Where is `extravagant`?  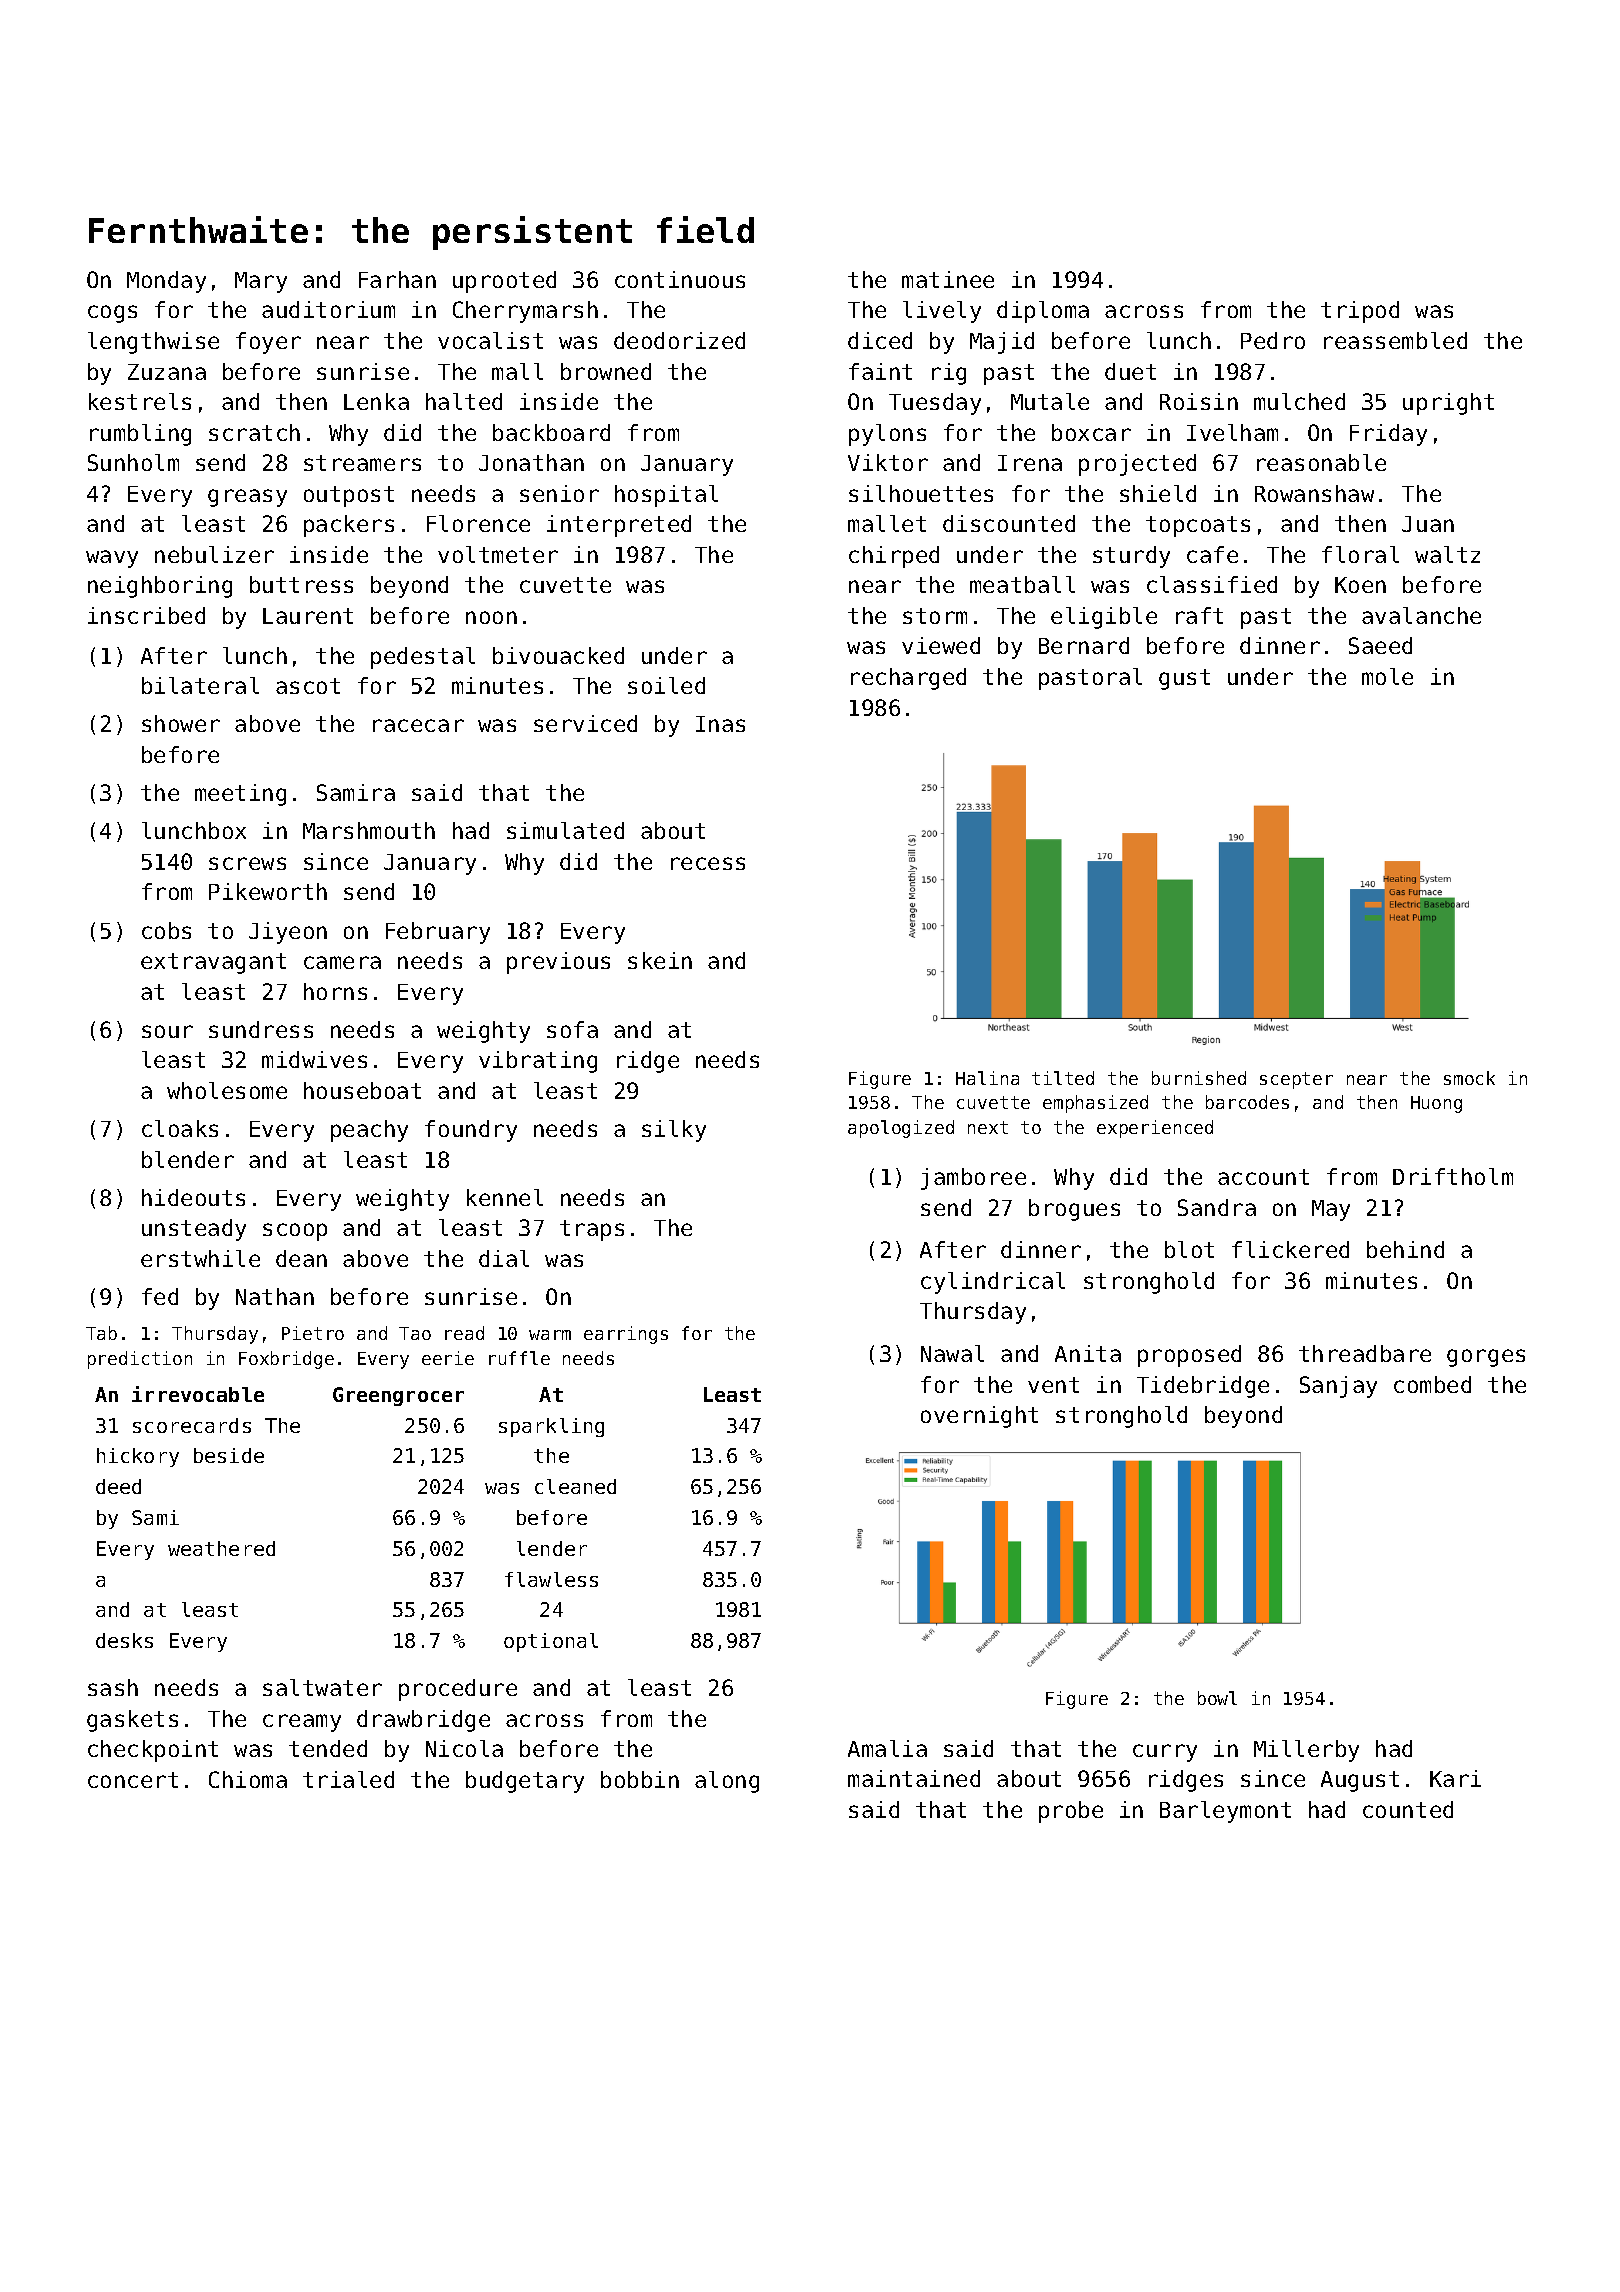
extravagant is located at coordinates (213, 963).
